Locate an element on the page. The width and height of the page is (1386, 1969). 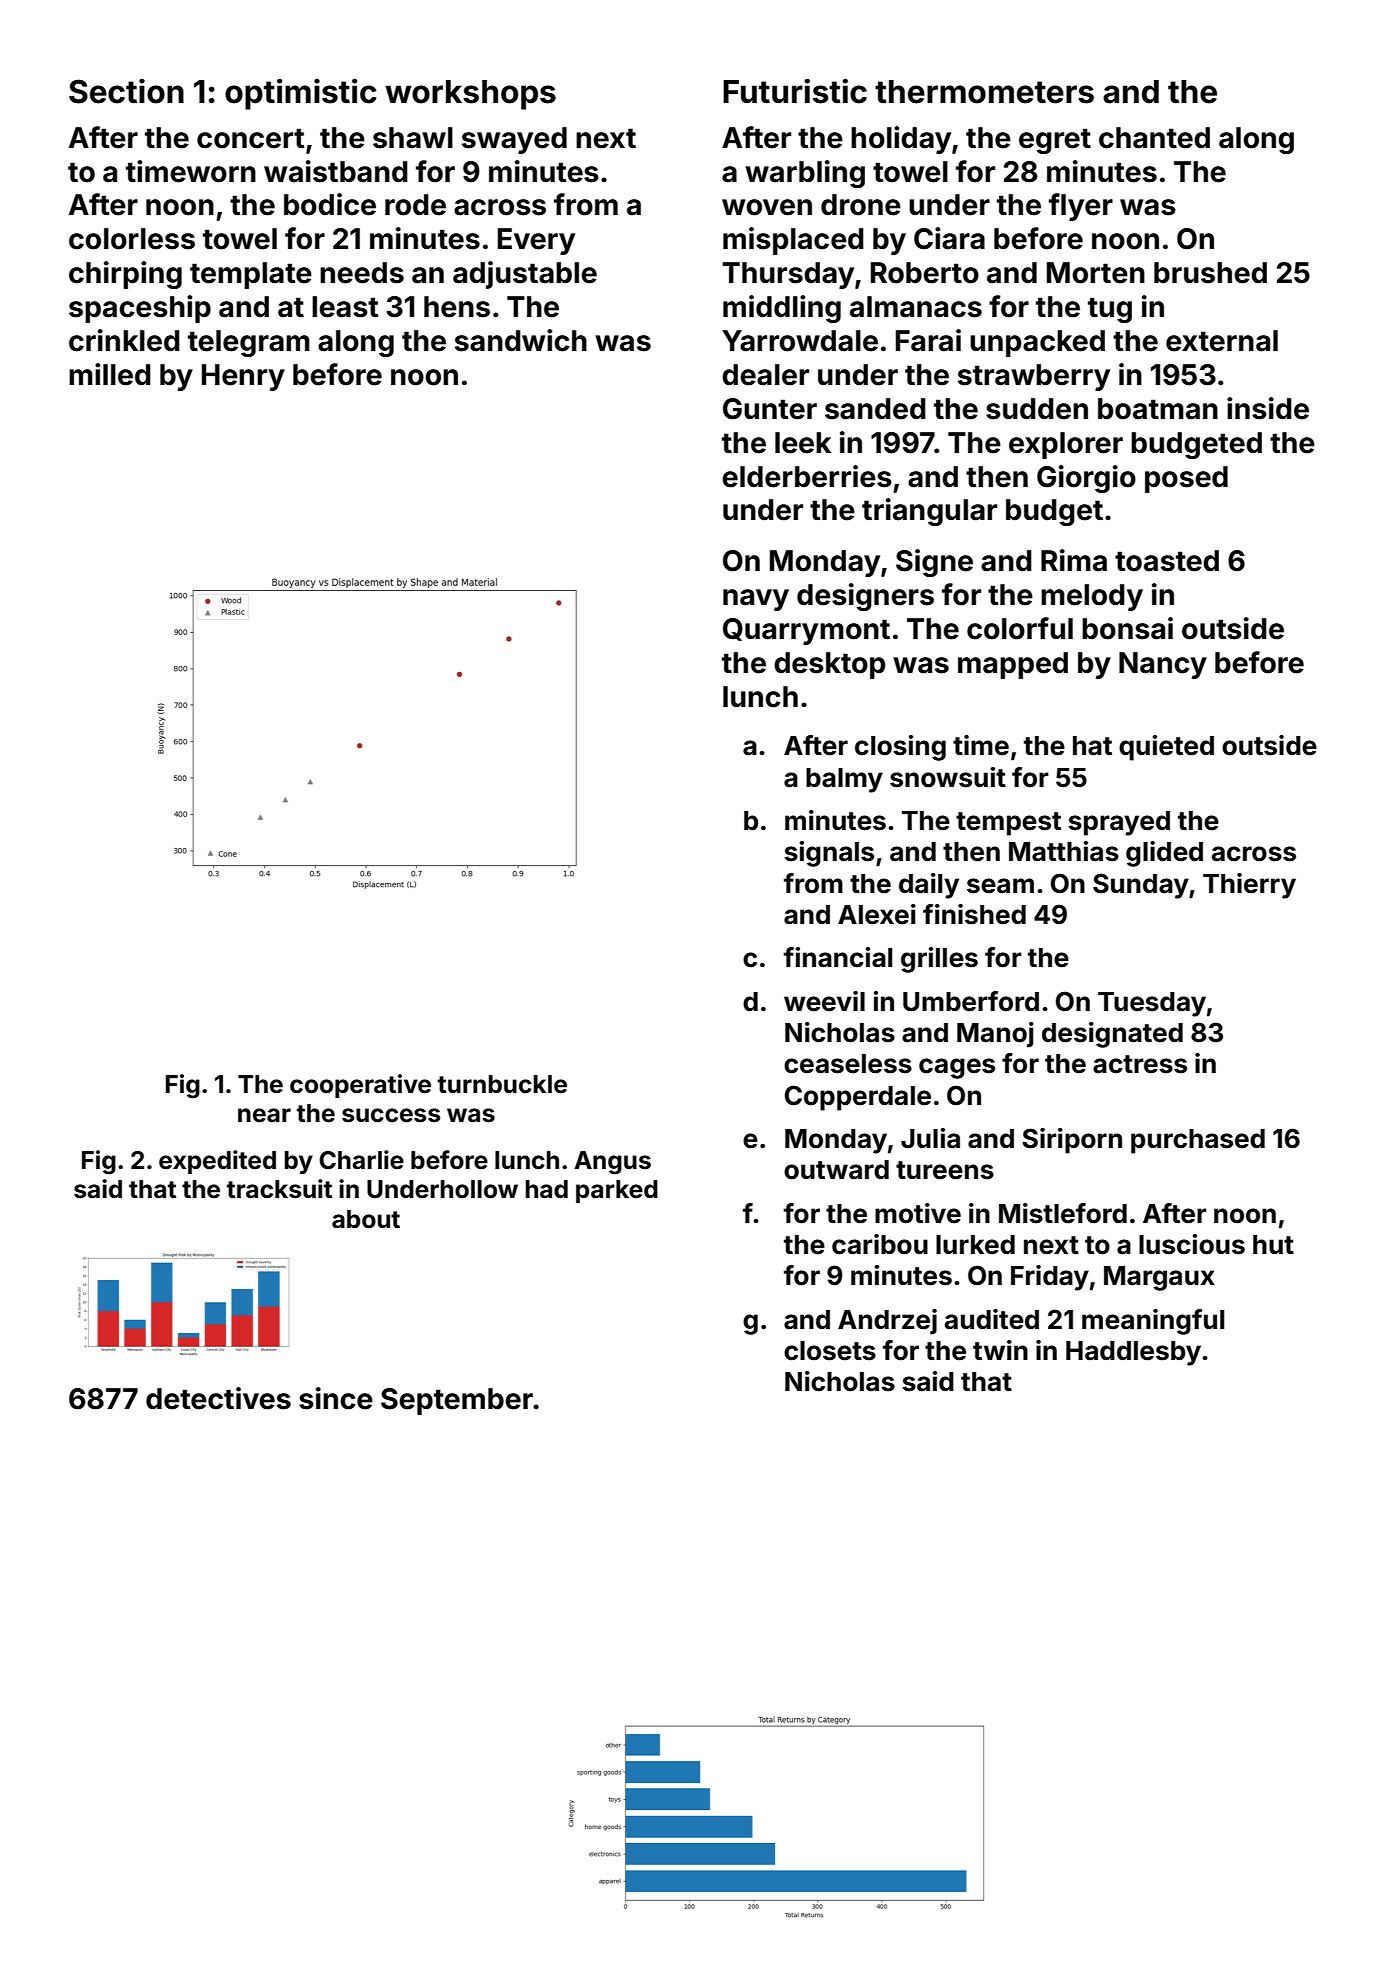
thermometers is located at coordinates (984, 92).
